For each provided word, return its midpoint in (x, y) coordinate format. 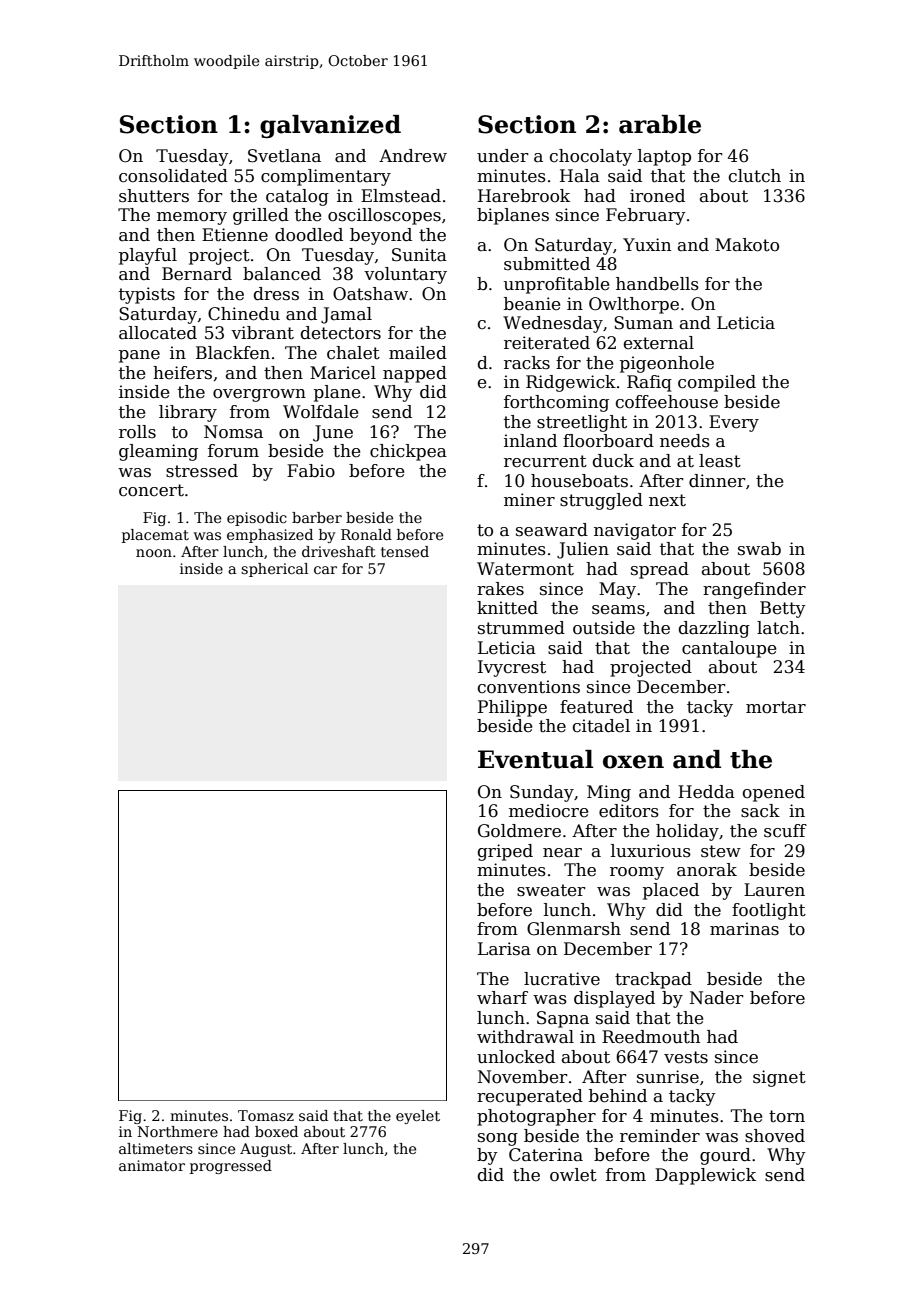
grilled (261, 216)
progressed (231, 1167)
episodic (257, 519)
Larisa (504, 949)
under (503, 156)
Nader (717, 998)
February (646, 216)
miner (529, 500)
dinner (717, 481)
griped (505, 852)
